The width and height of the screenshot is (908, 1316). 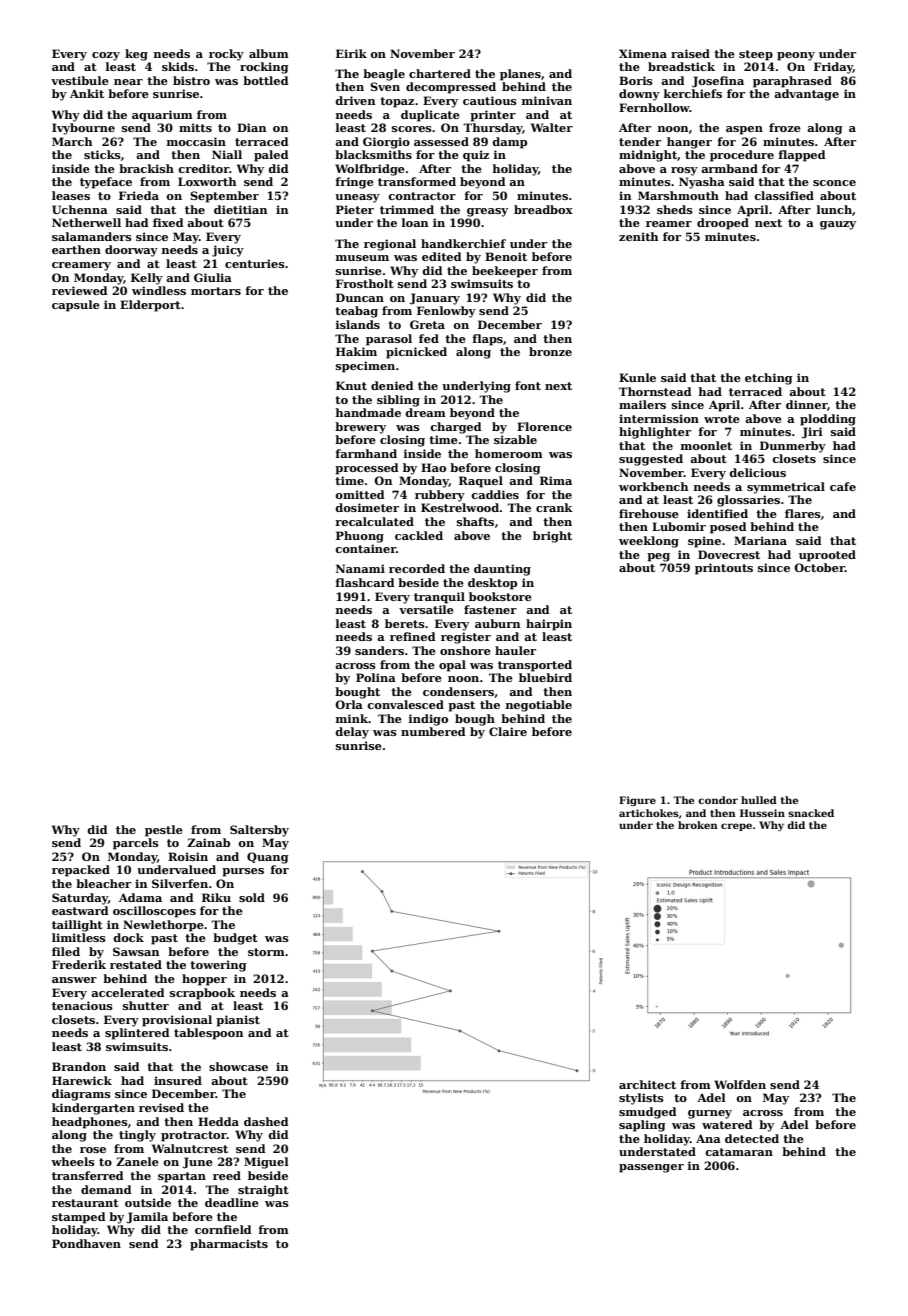 What do you see at coordinates (137, 1136) in the screenshot?
I see `tingly` at bounding box center [137, 1136].
